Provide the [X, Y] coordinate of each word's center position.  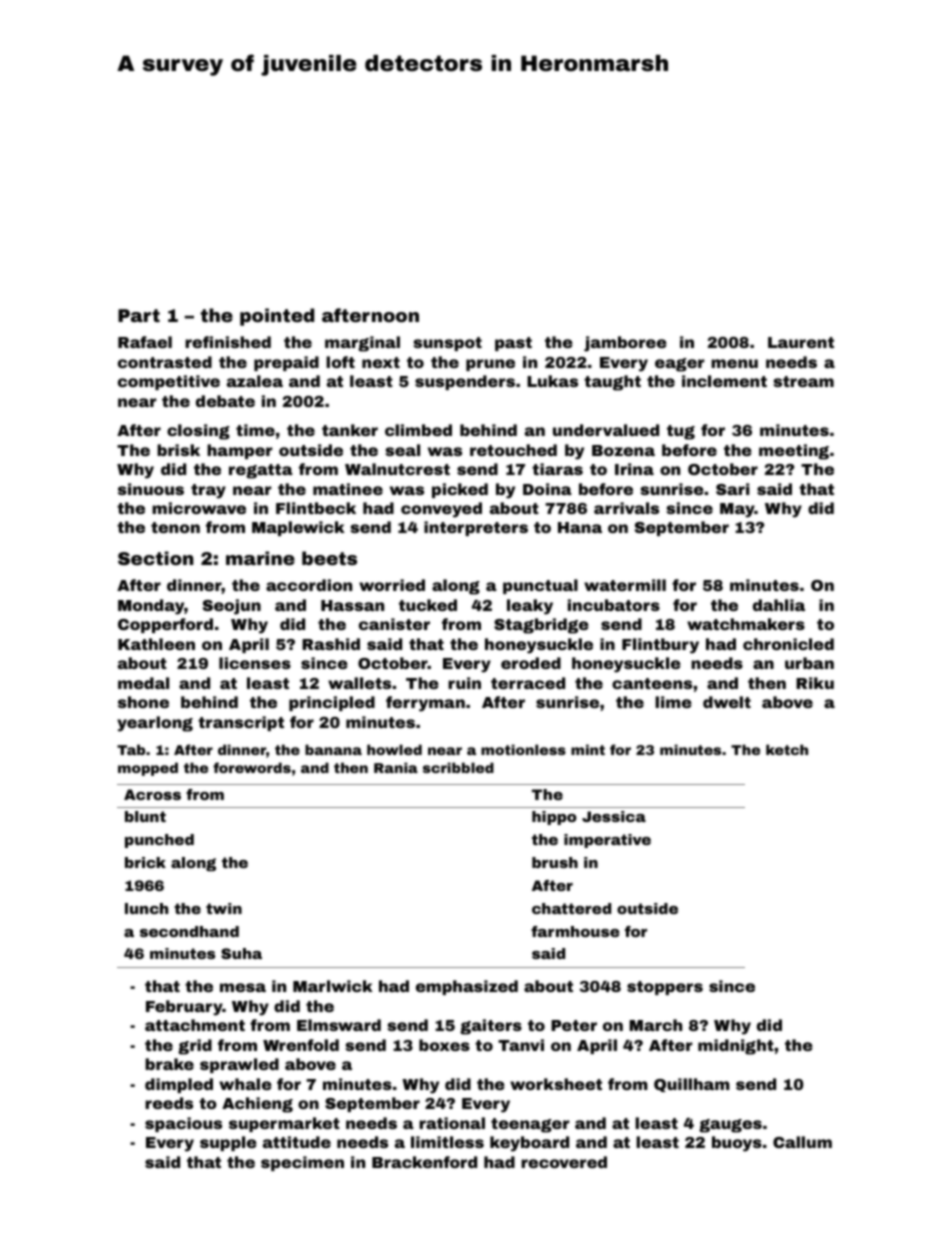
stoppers [665, 988]
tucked [428, 605]
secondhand [189, 931]
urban [809, 663]
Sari [732, 489]
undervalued [606, 430]
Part [139, 315]
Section [155, 558]
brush [555, 862]
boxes [444, 1045]
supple [228, 1143]
